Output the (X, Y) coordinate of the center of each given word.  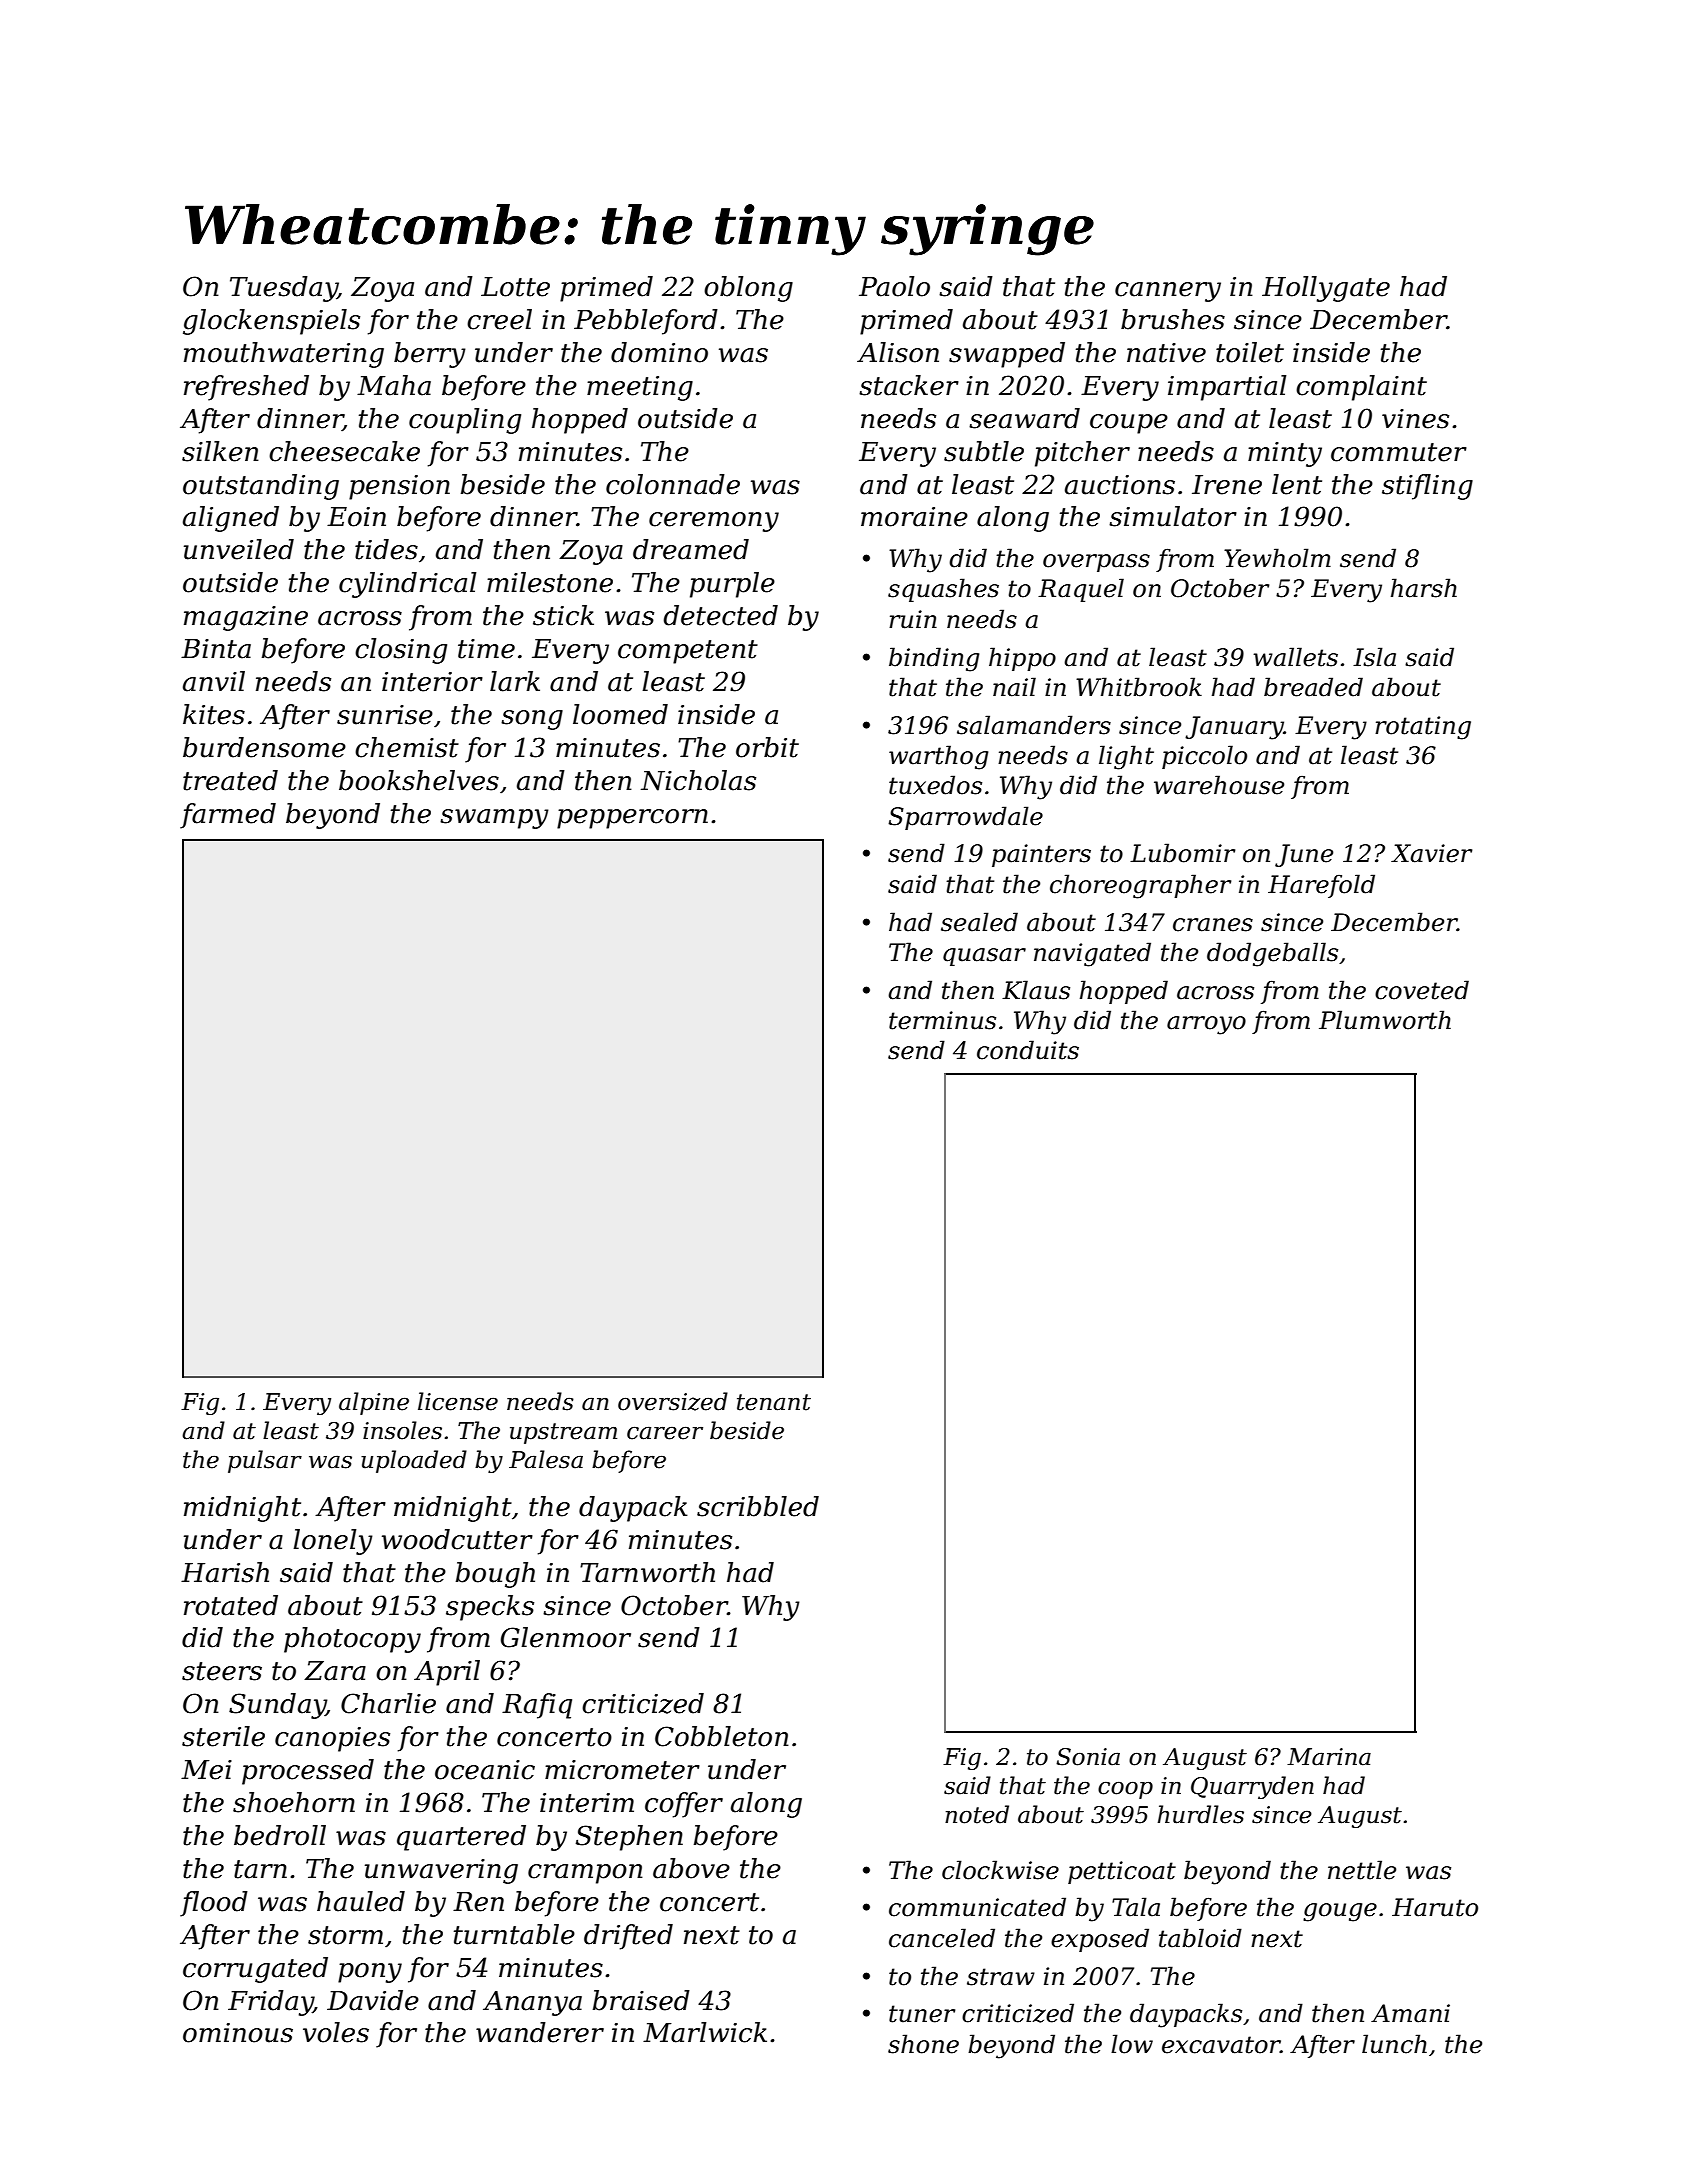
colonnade (673, 484)
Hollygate (1326, 289)
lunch (1394, 2044)
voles (336, 2032)
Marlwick (705, 2032)
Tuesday (284, 289)
